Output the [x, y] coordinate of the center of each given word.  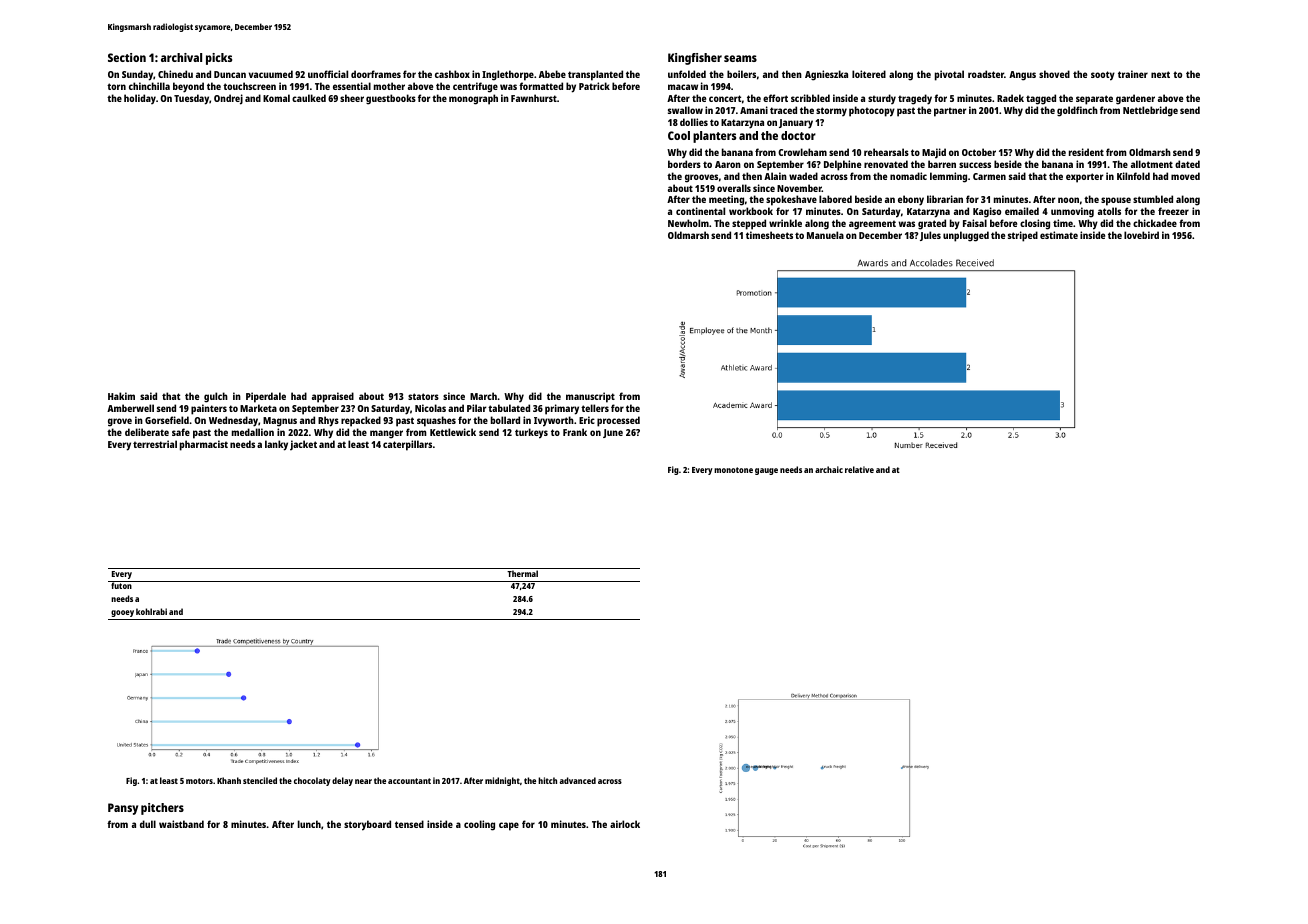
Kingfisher [695, 59]
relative [859, 469]
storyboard [367, 825]
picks [219, 59]
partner [950, 112]
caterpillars [407, 445]
